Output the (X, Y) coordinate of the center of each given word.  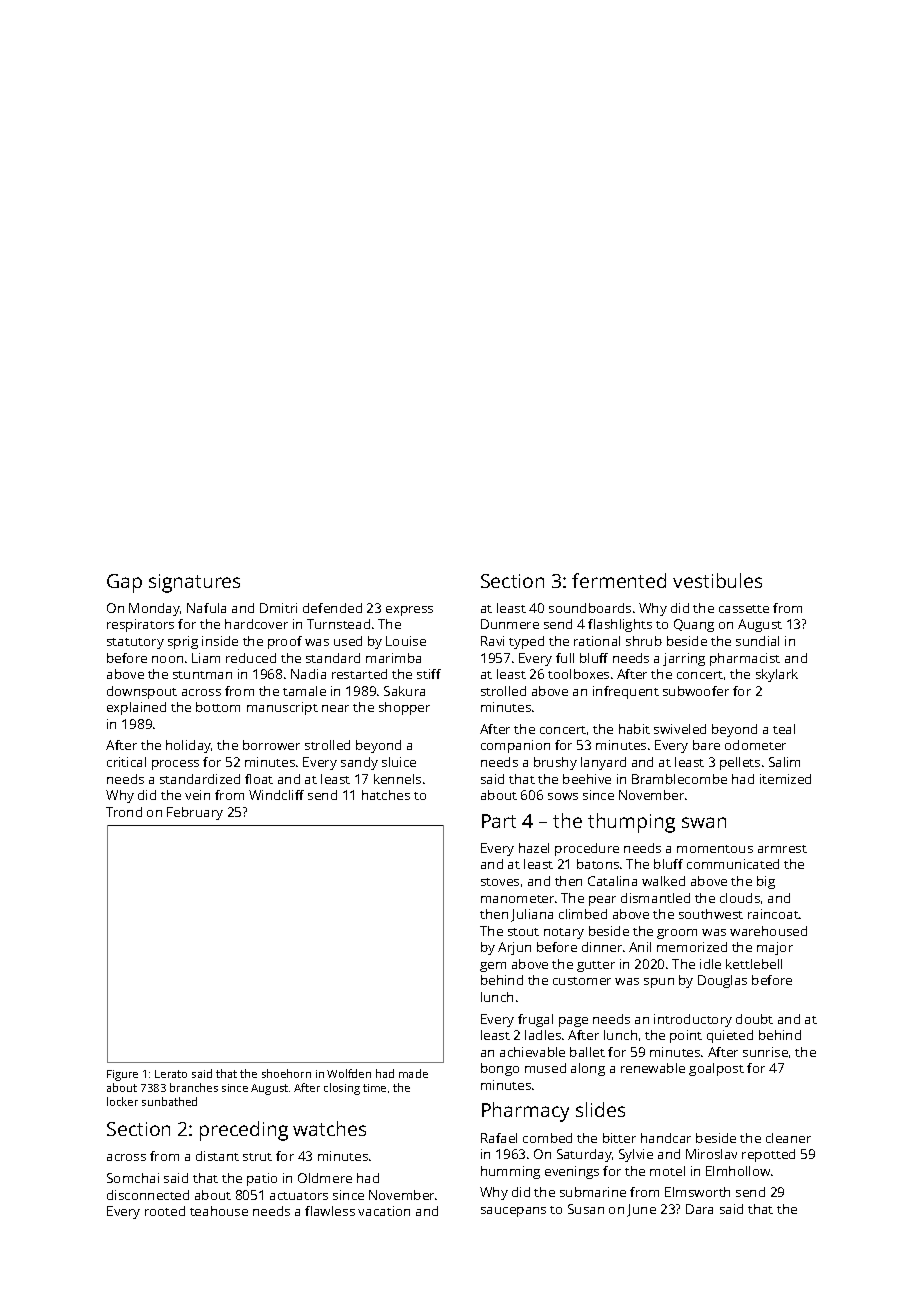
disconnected (148, 1195)
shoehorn (286, 1073)
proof (285, 642)
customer (582, 981)
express (409, 611)
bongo (500, 1069)
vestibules (717, 580)
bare (706, 745)
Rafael (499, 1138)
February (195, 813)
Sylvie (636, 1155)
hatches (386, 795)
